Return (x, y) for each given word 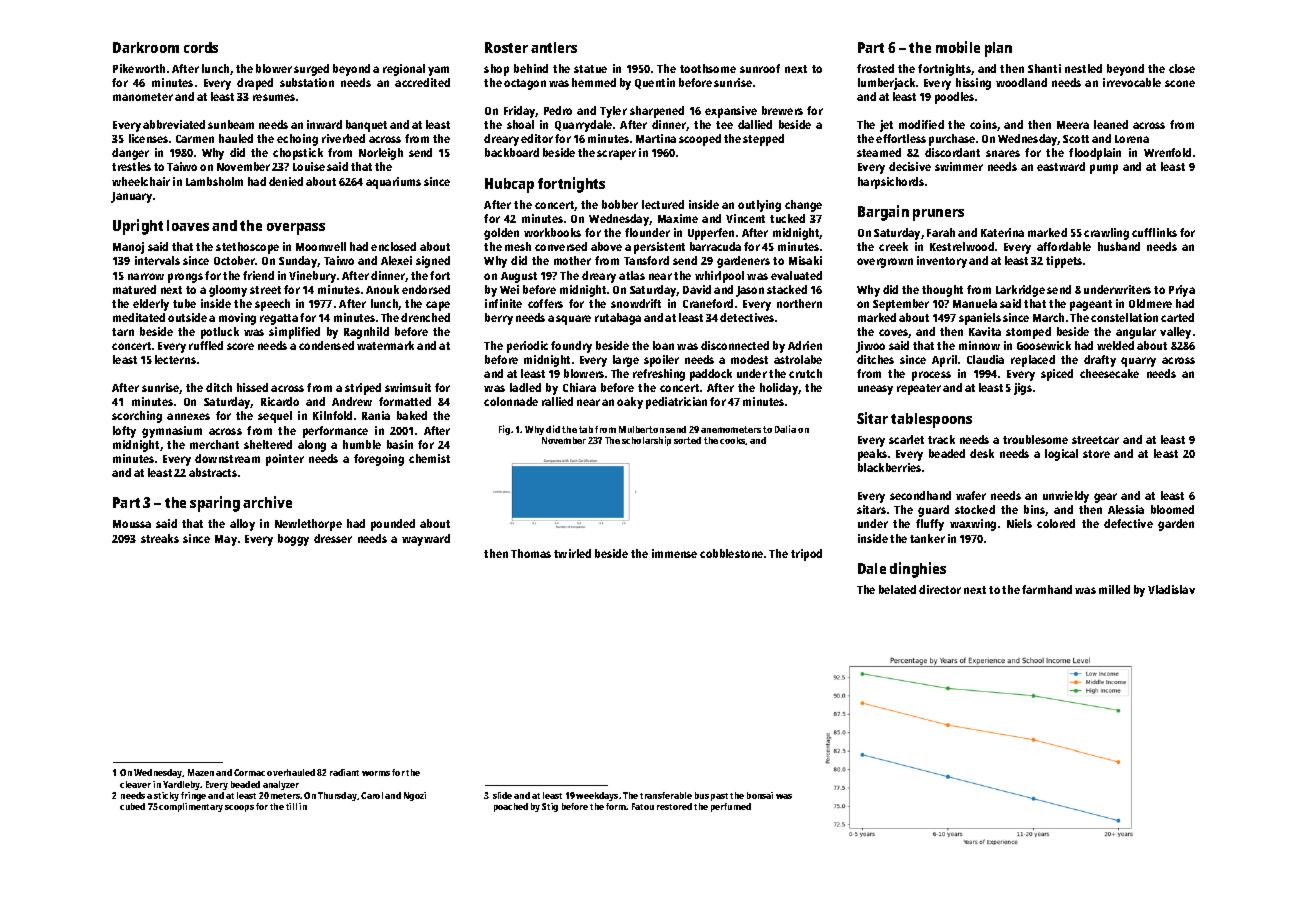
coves (893, 332)
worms (376, 773)
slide (502, 795)
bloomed (1172, 509)
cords (201, 47)
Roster (506, 47)
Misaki (805, 260)
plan (998, 49)
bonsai (760, 795)
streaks (160, 538)
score (240, 346)
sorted (687, 440)
